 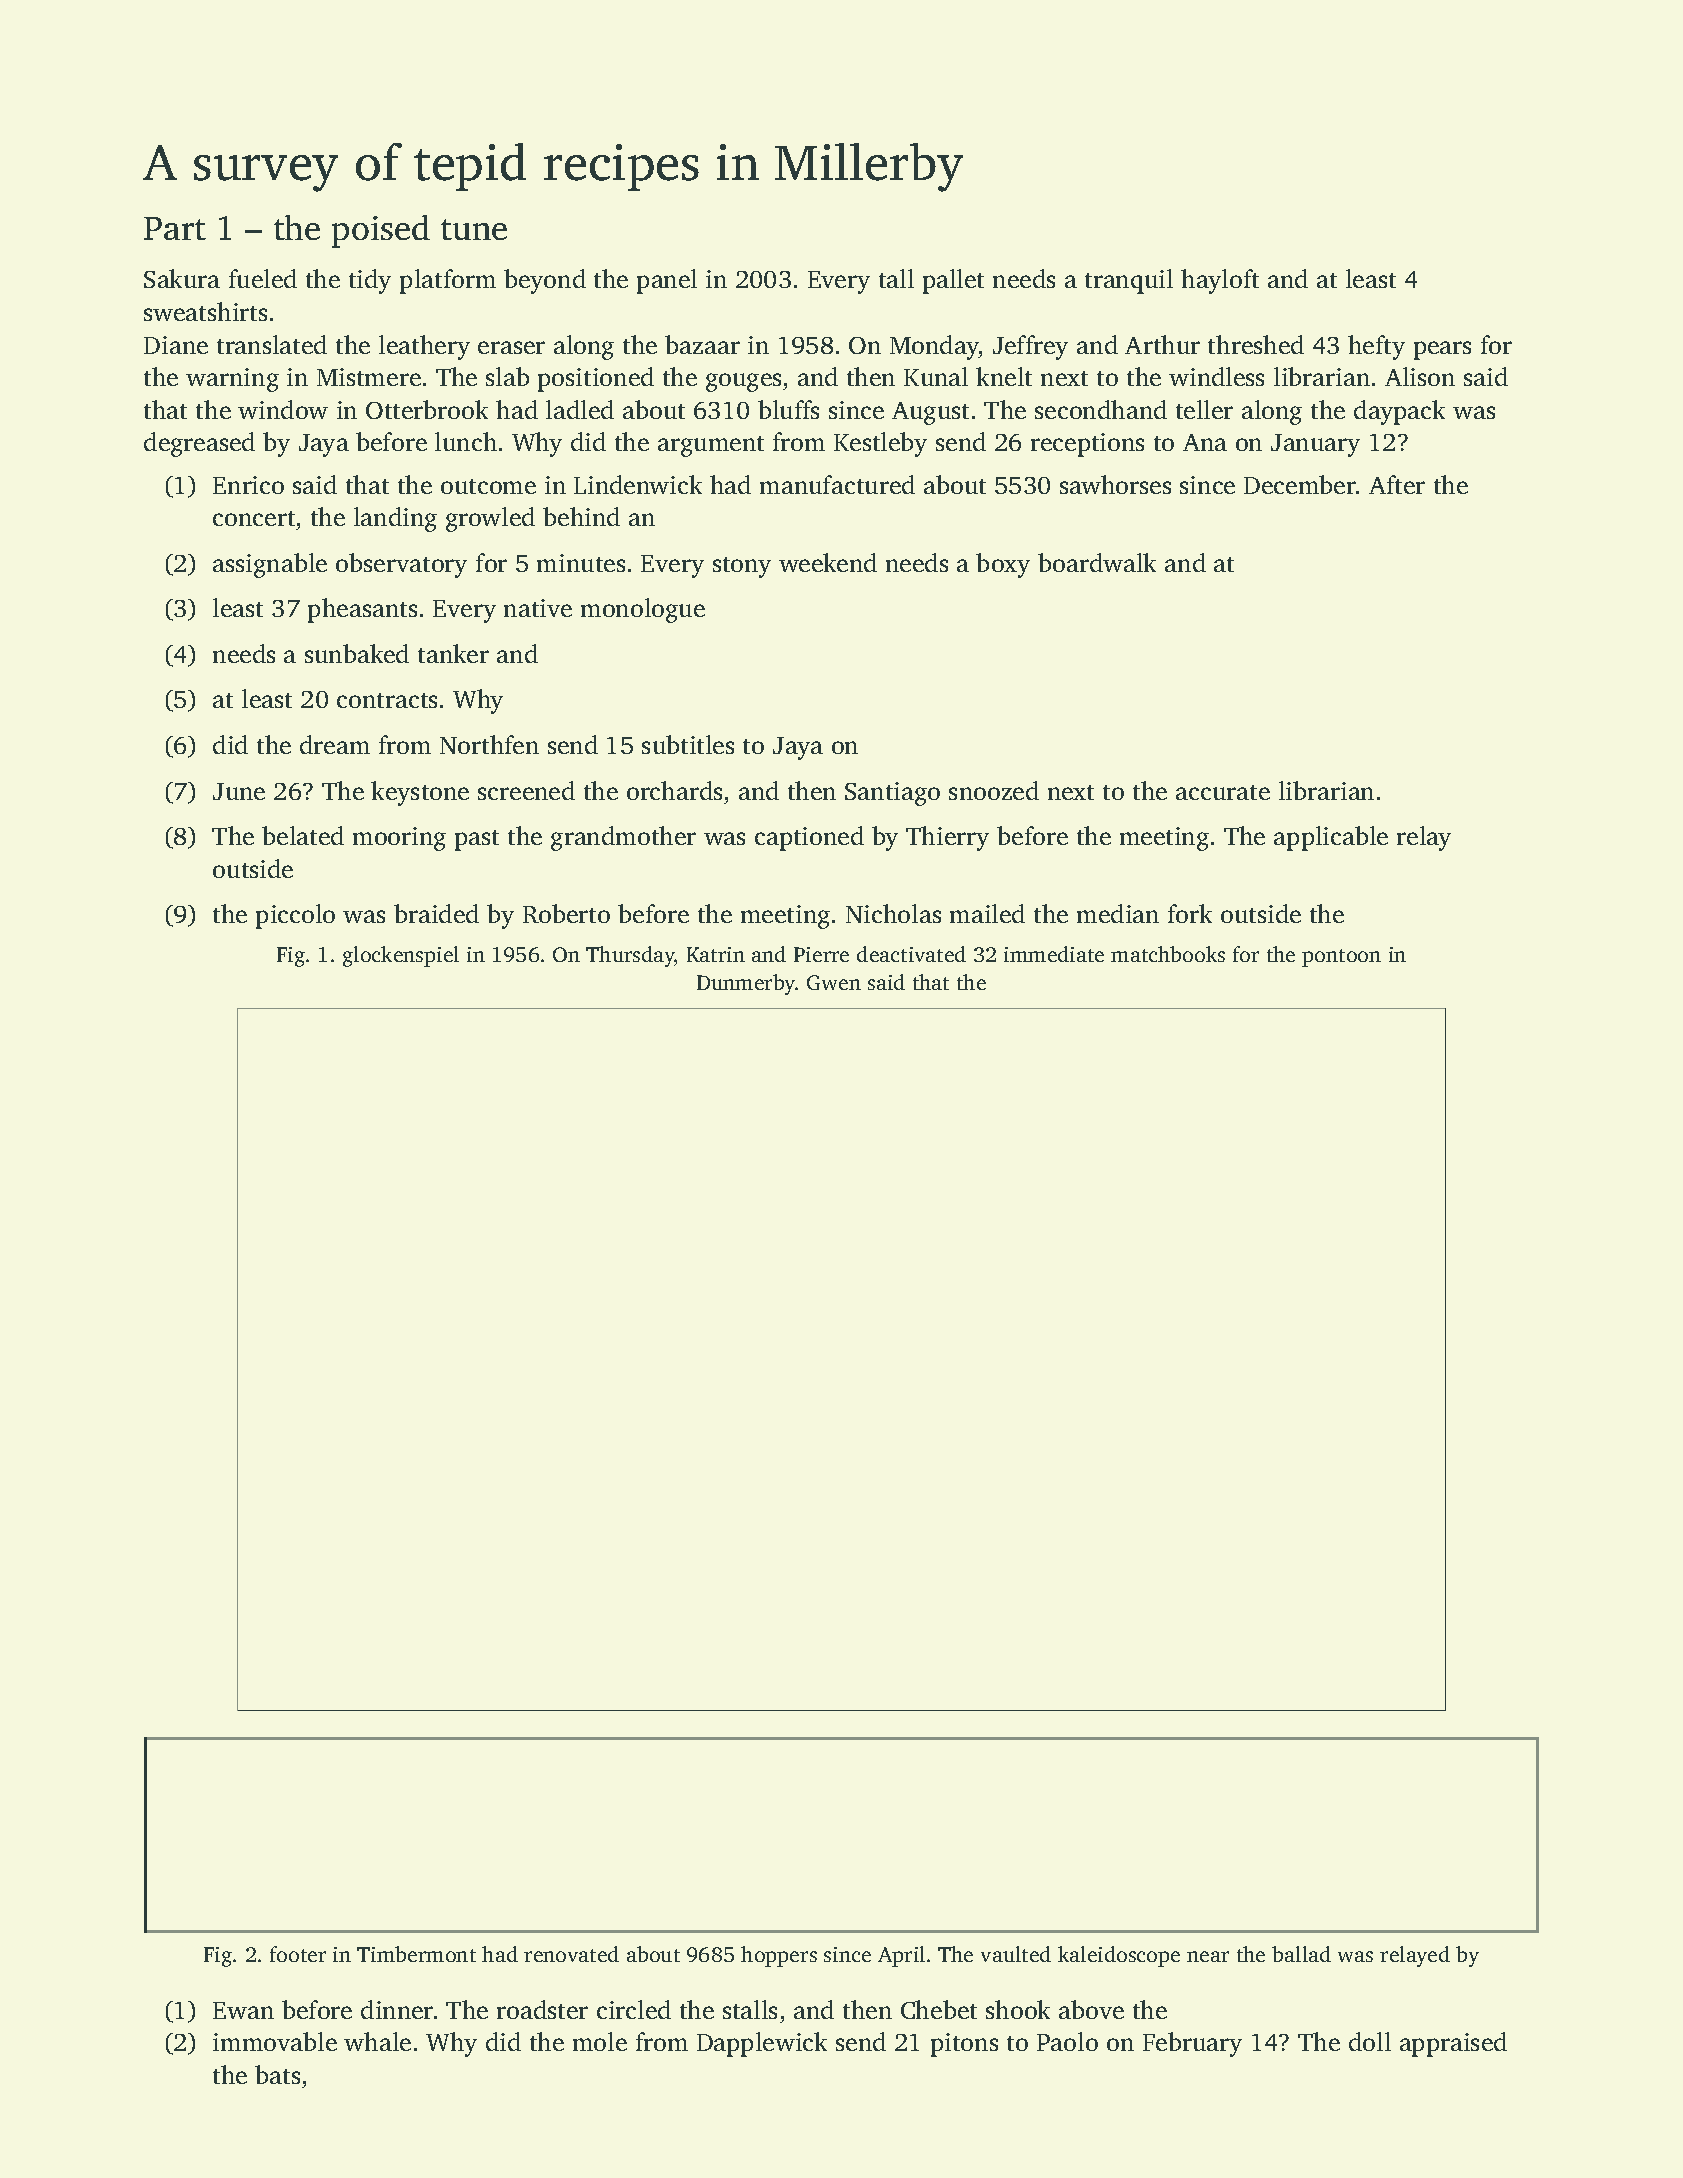 What do you see at coordinates (1341, 958) in the image?
I see `pontoon` at bounding box center [1341, 958].
